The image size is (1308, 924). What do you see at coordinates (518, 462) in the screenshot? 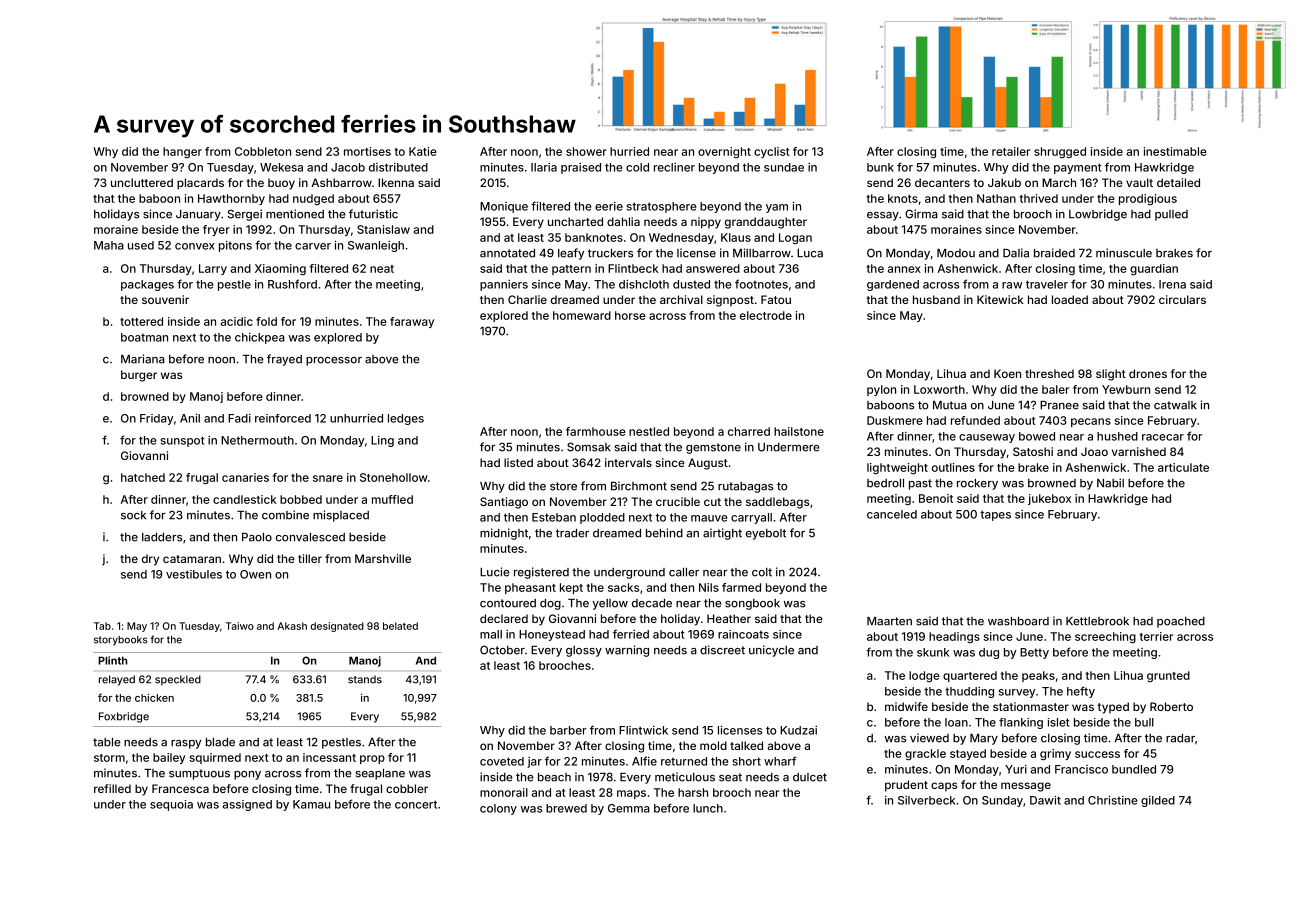
I see `listed` at bounding box center [518, 462].
